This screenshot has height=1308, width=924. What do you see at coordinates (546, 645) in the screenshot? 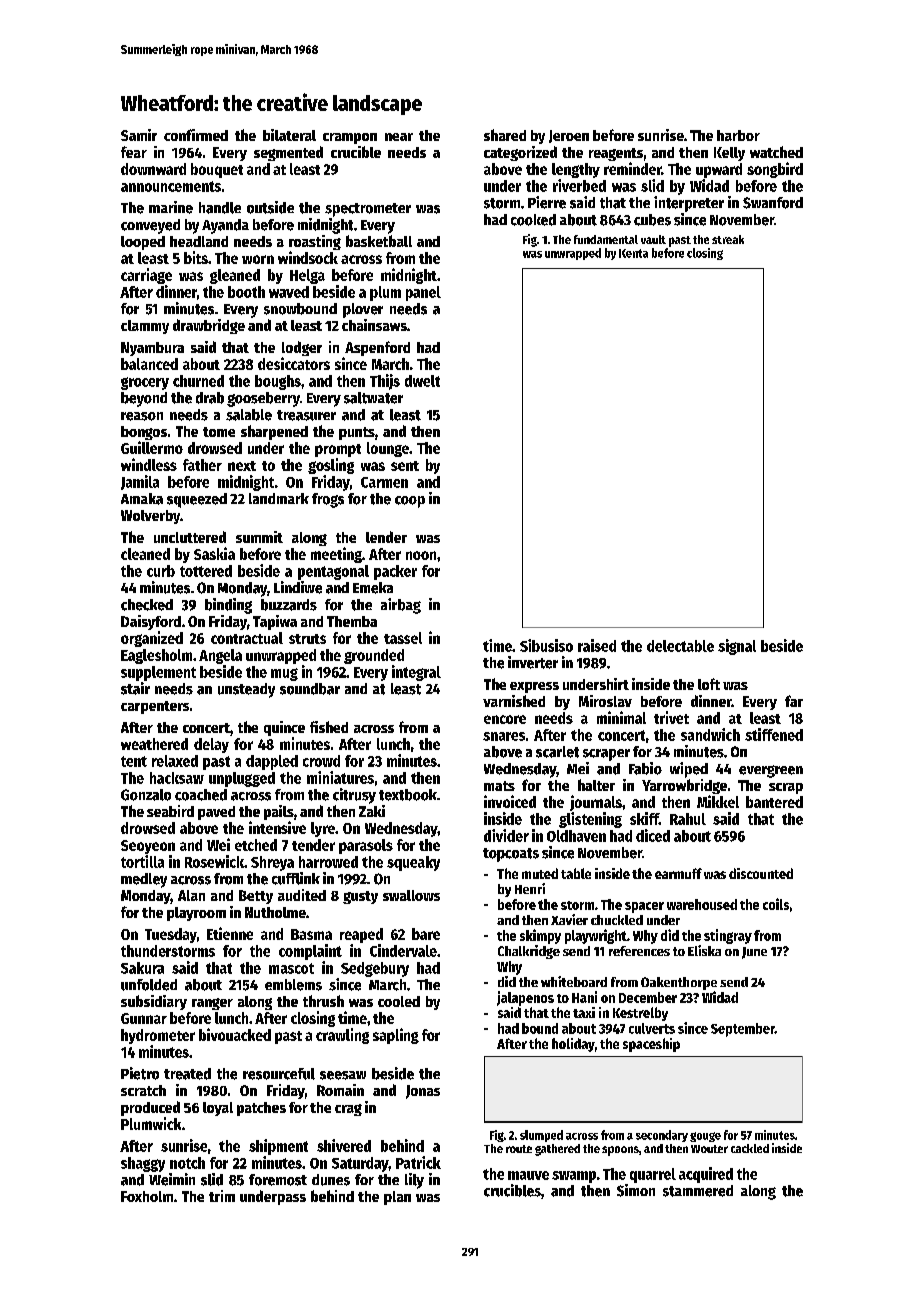
I see `Sibusiso` at bounding box center [546, 645].
